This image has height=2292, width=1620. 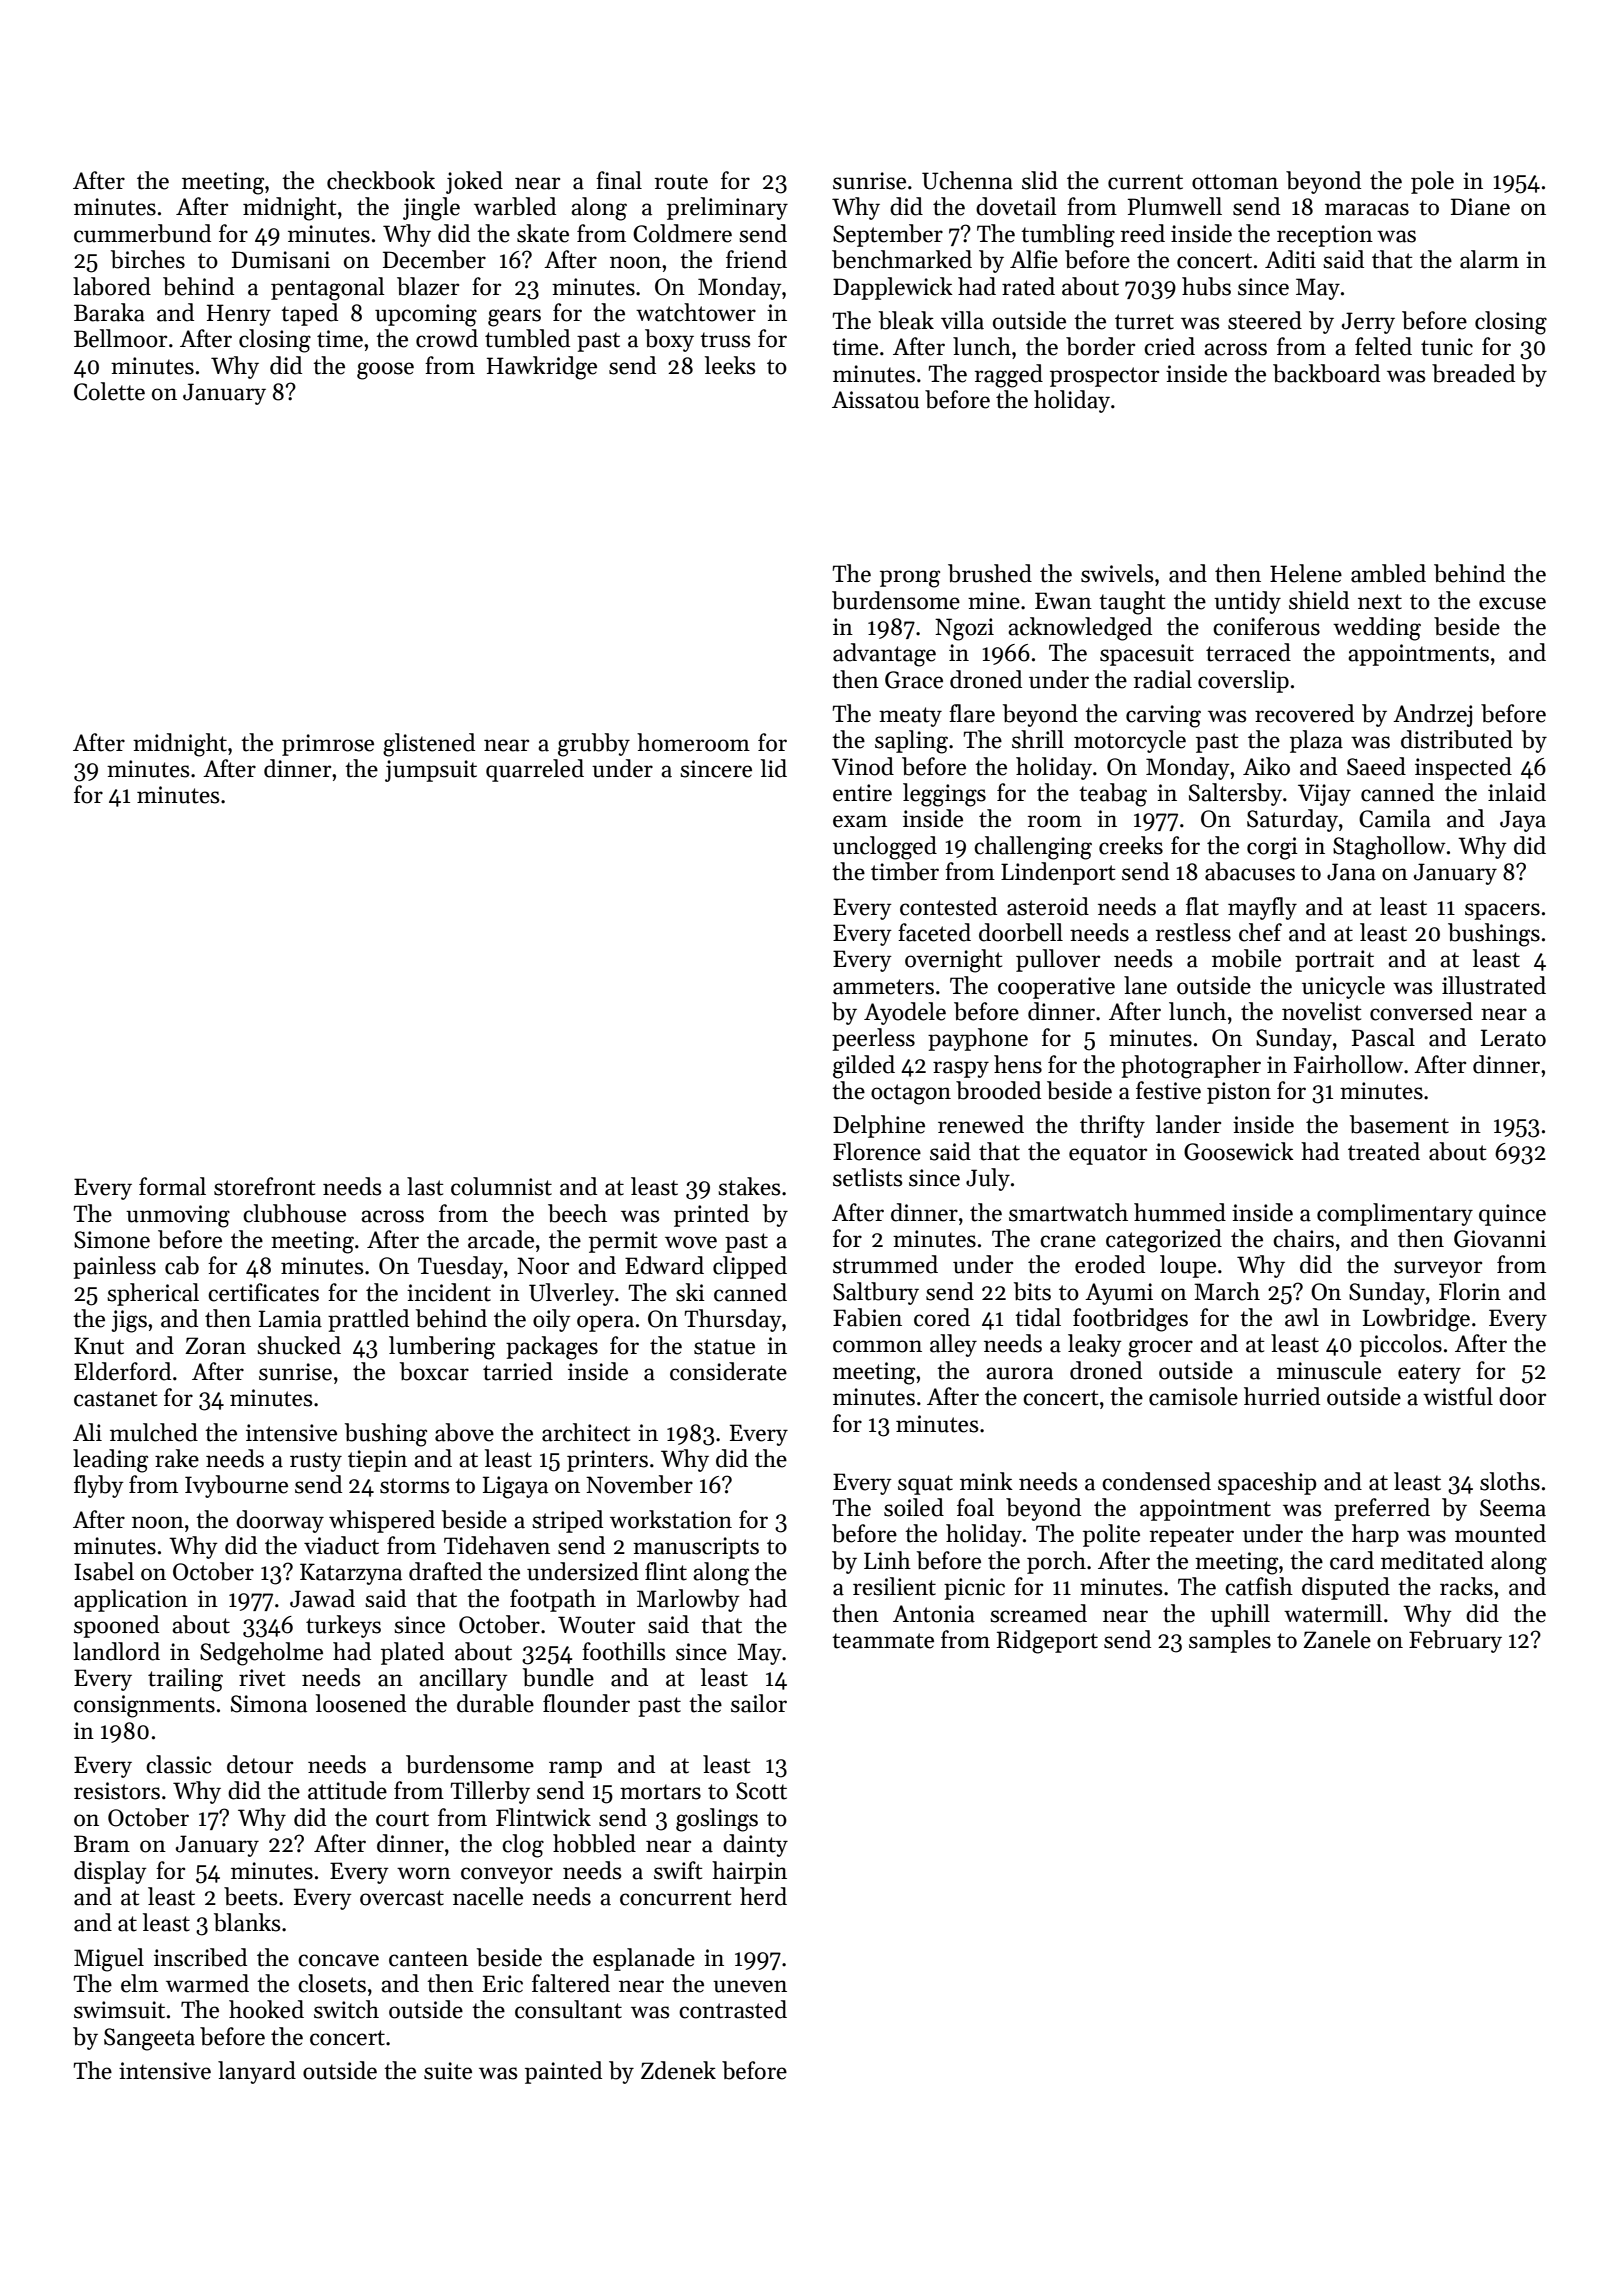 I want to click on Vinod, so click(x=863, y=766).
